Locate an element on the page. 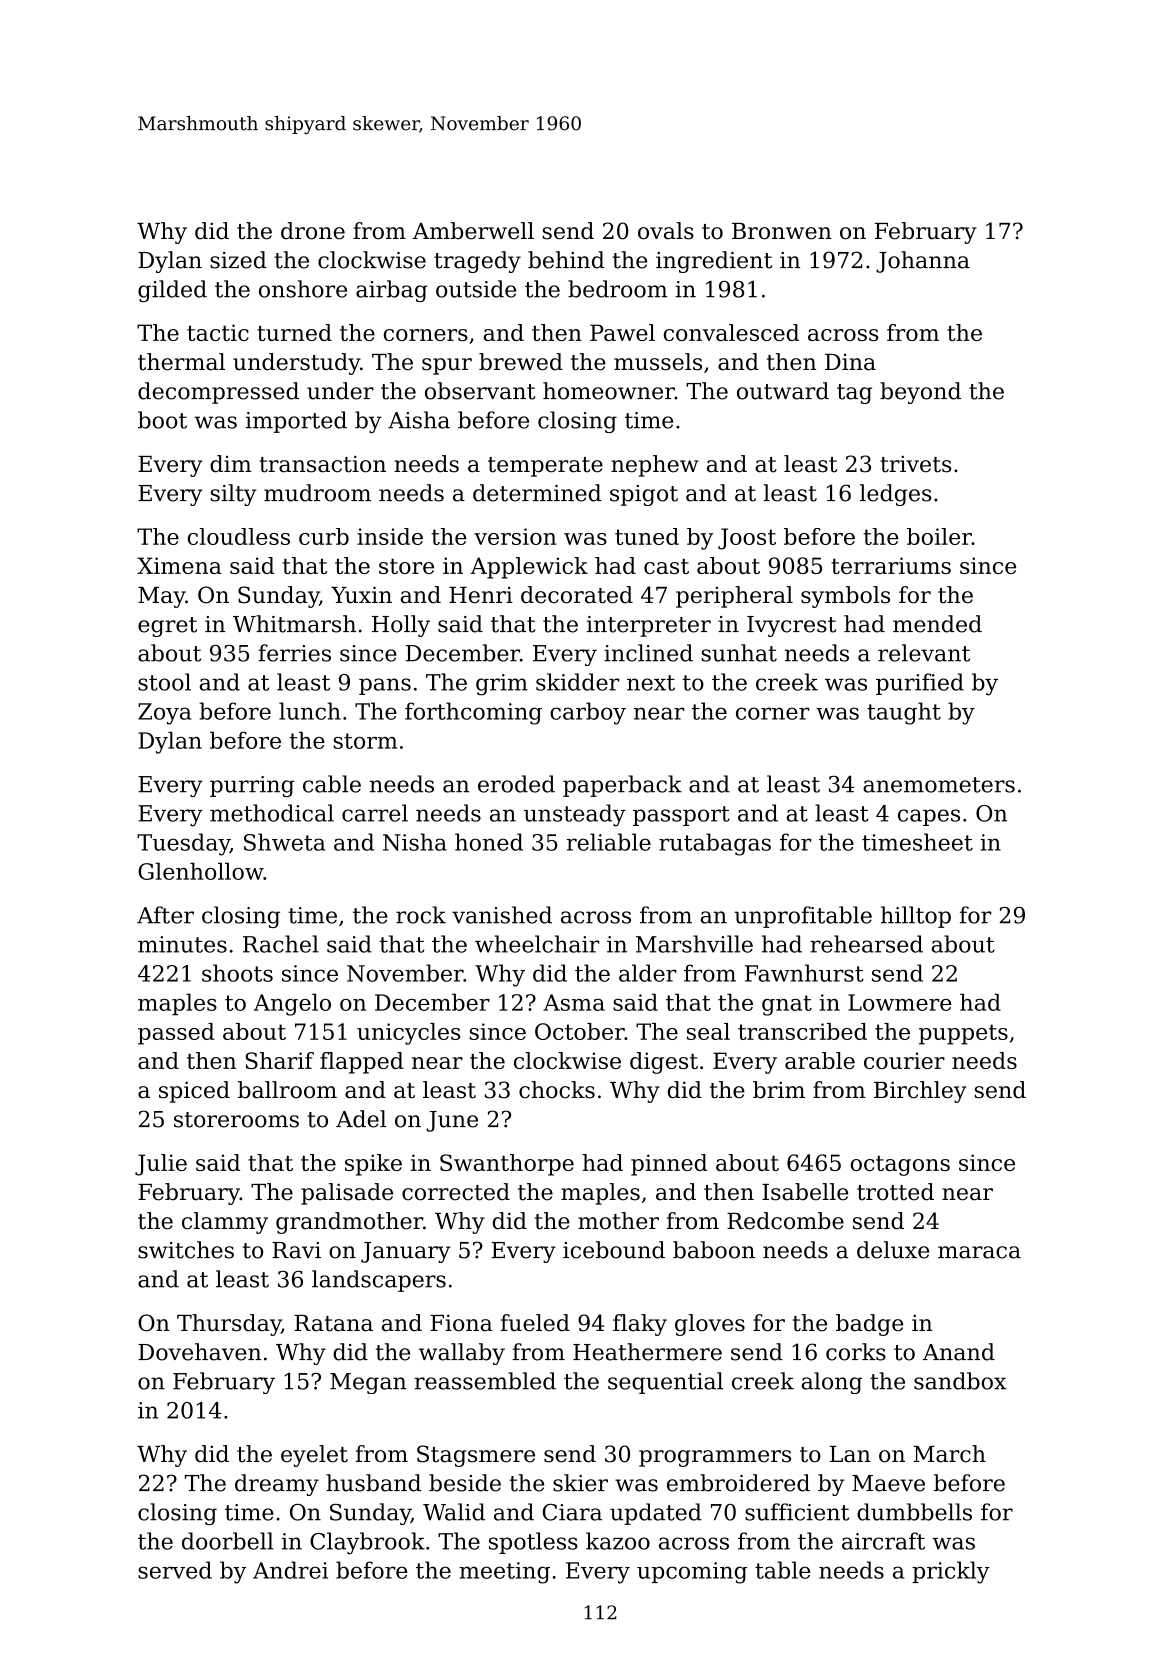 This document has width=1165, height=1654. spur is located at coordinates (447, 366).
